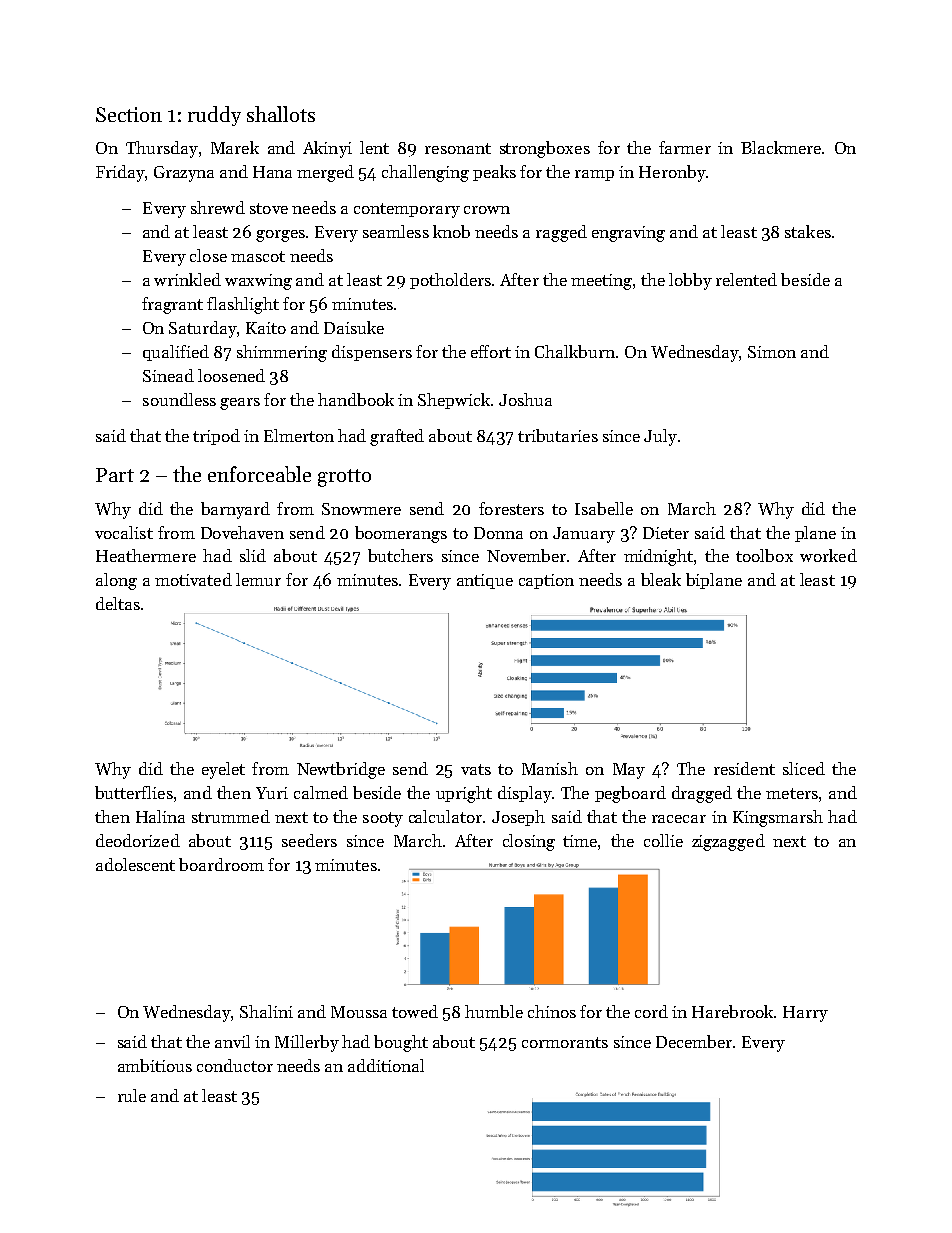  I want to click on toolbox, so click(764, 555).
